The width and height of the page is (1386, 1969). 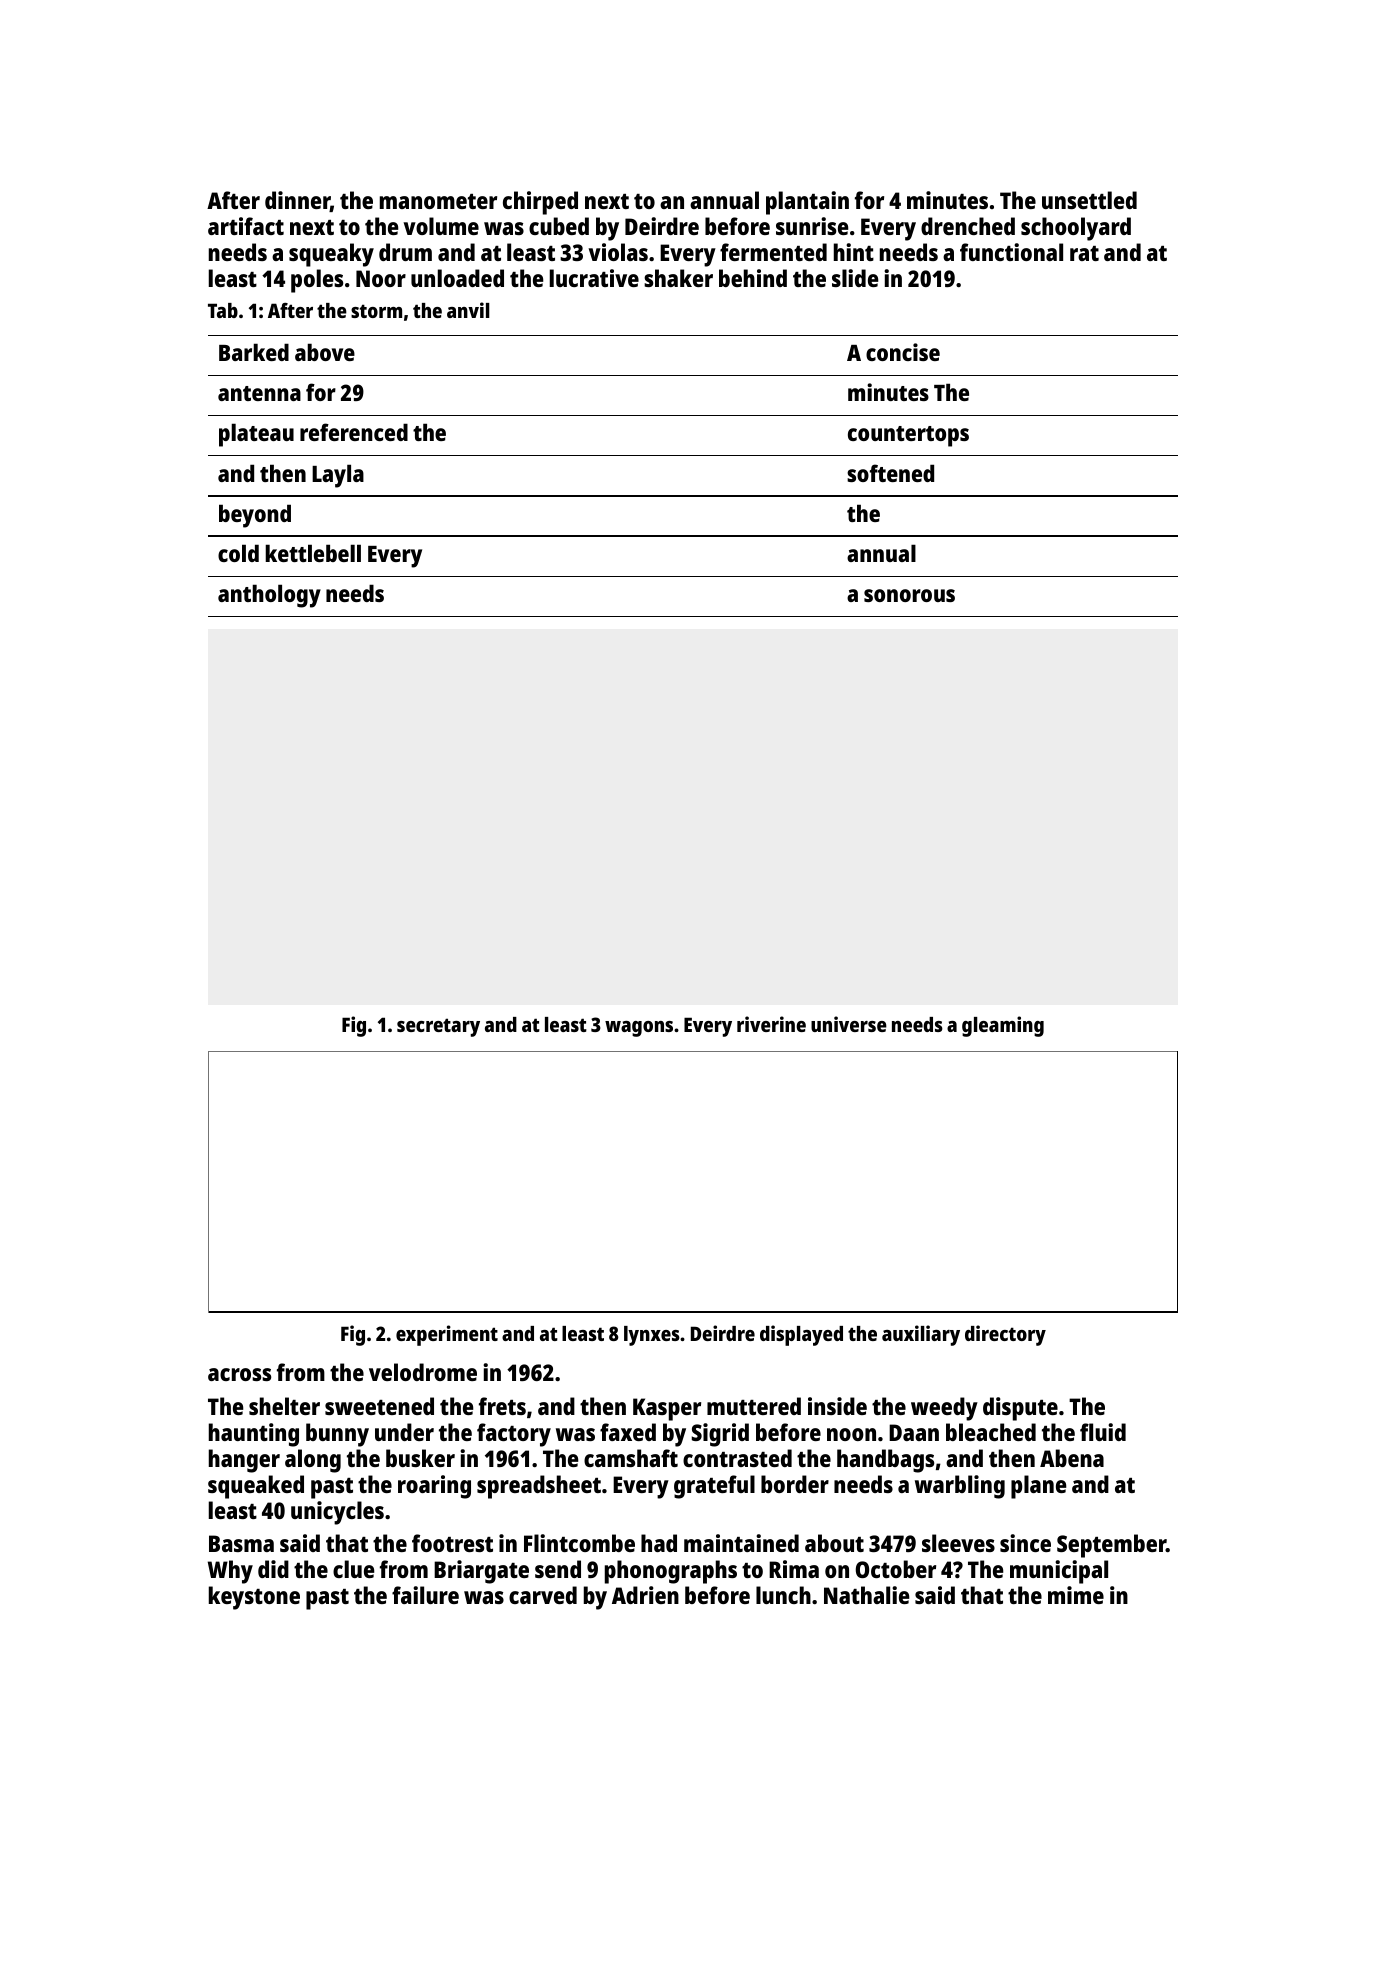 I want to click on drum, so click(x=405, y=252).
